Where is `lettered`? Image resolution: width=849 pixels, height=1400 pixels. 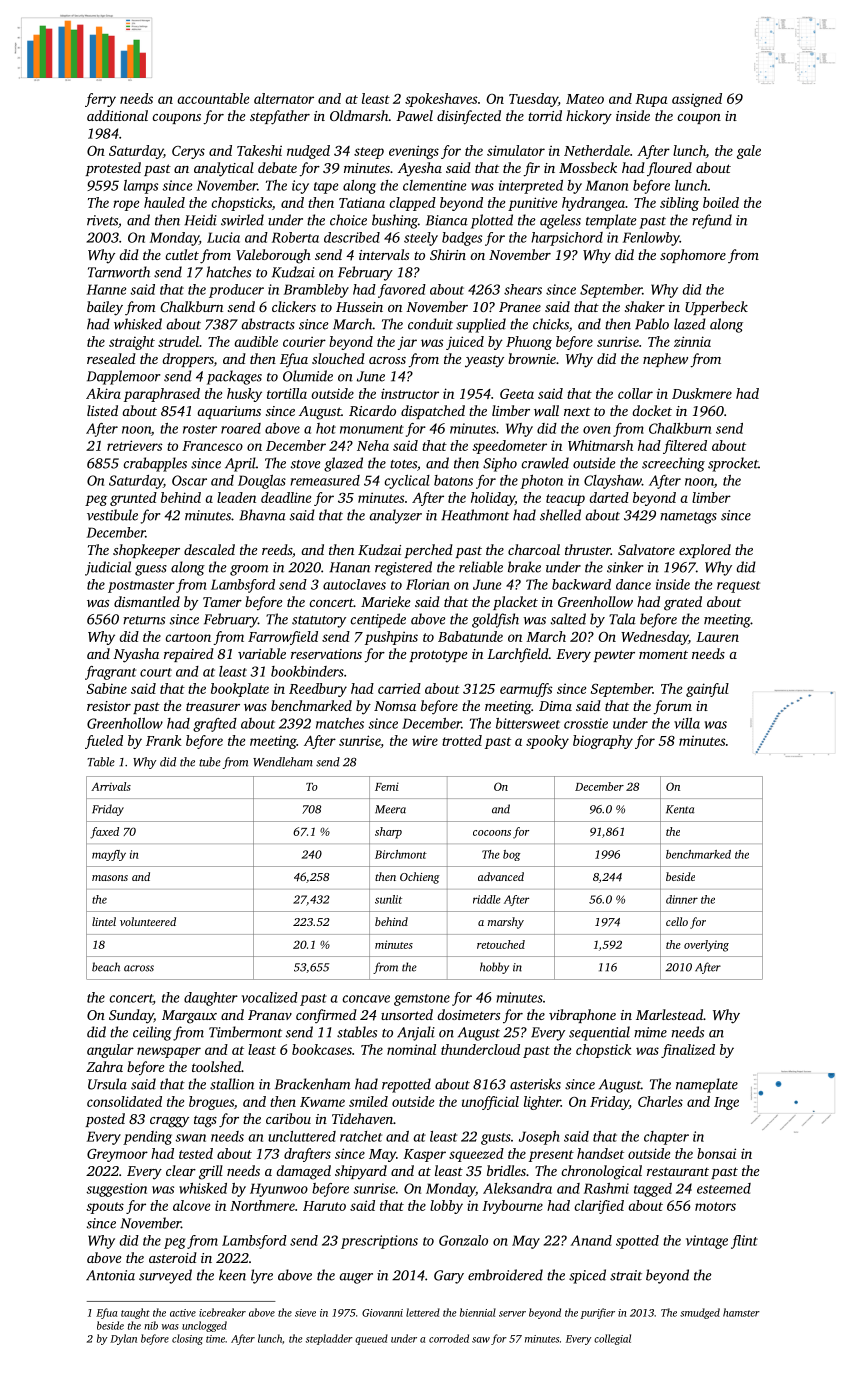
lettered is located at coordinates (423, 1312).
